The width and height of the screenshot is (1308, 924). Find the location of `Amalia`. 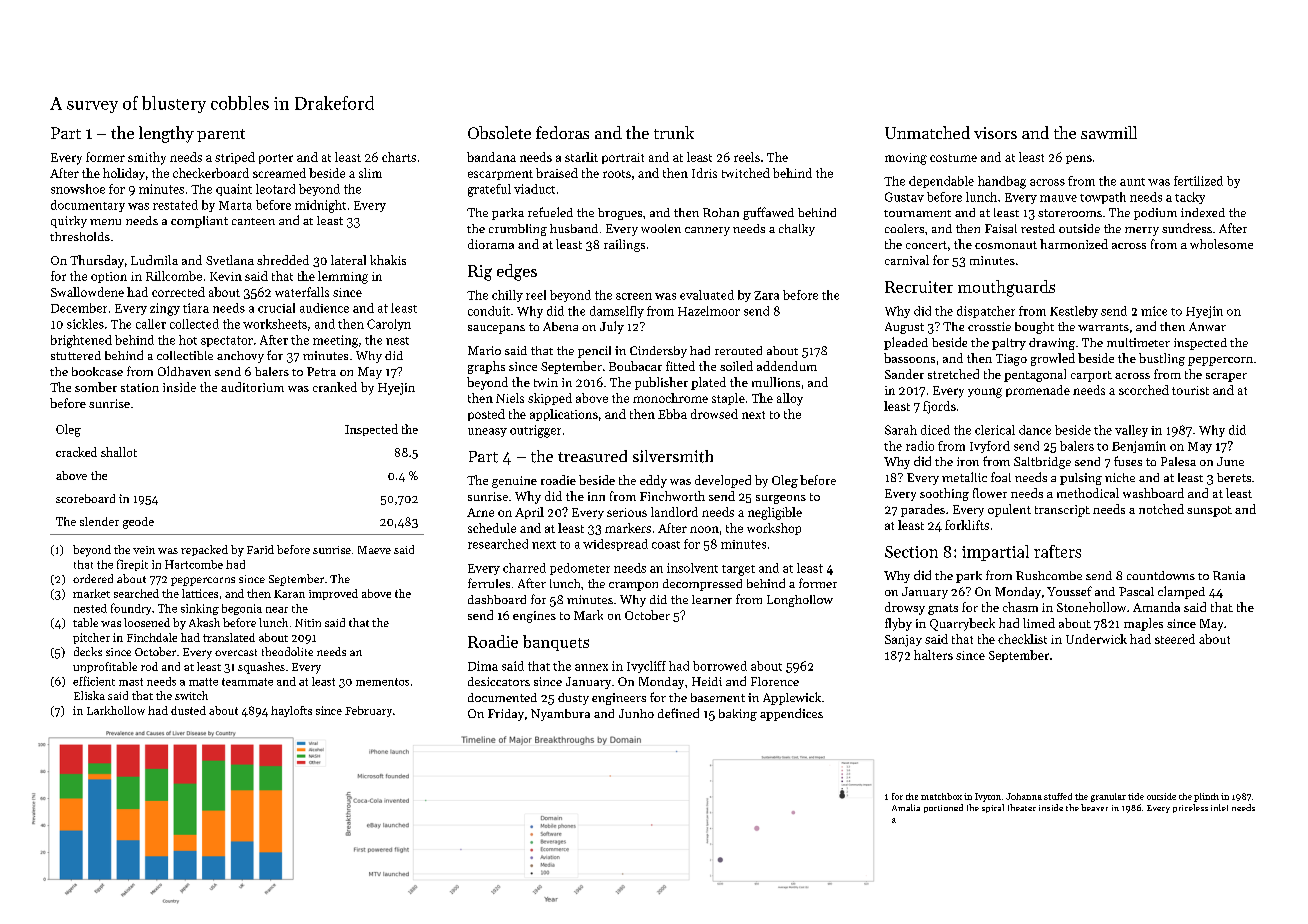

Amalia is located at coordinates (906, 807).
